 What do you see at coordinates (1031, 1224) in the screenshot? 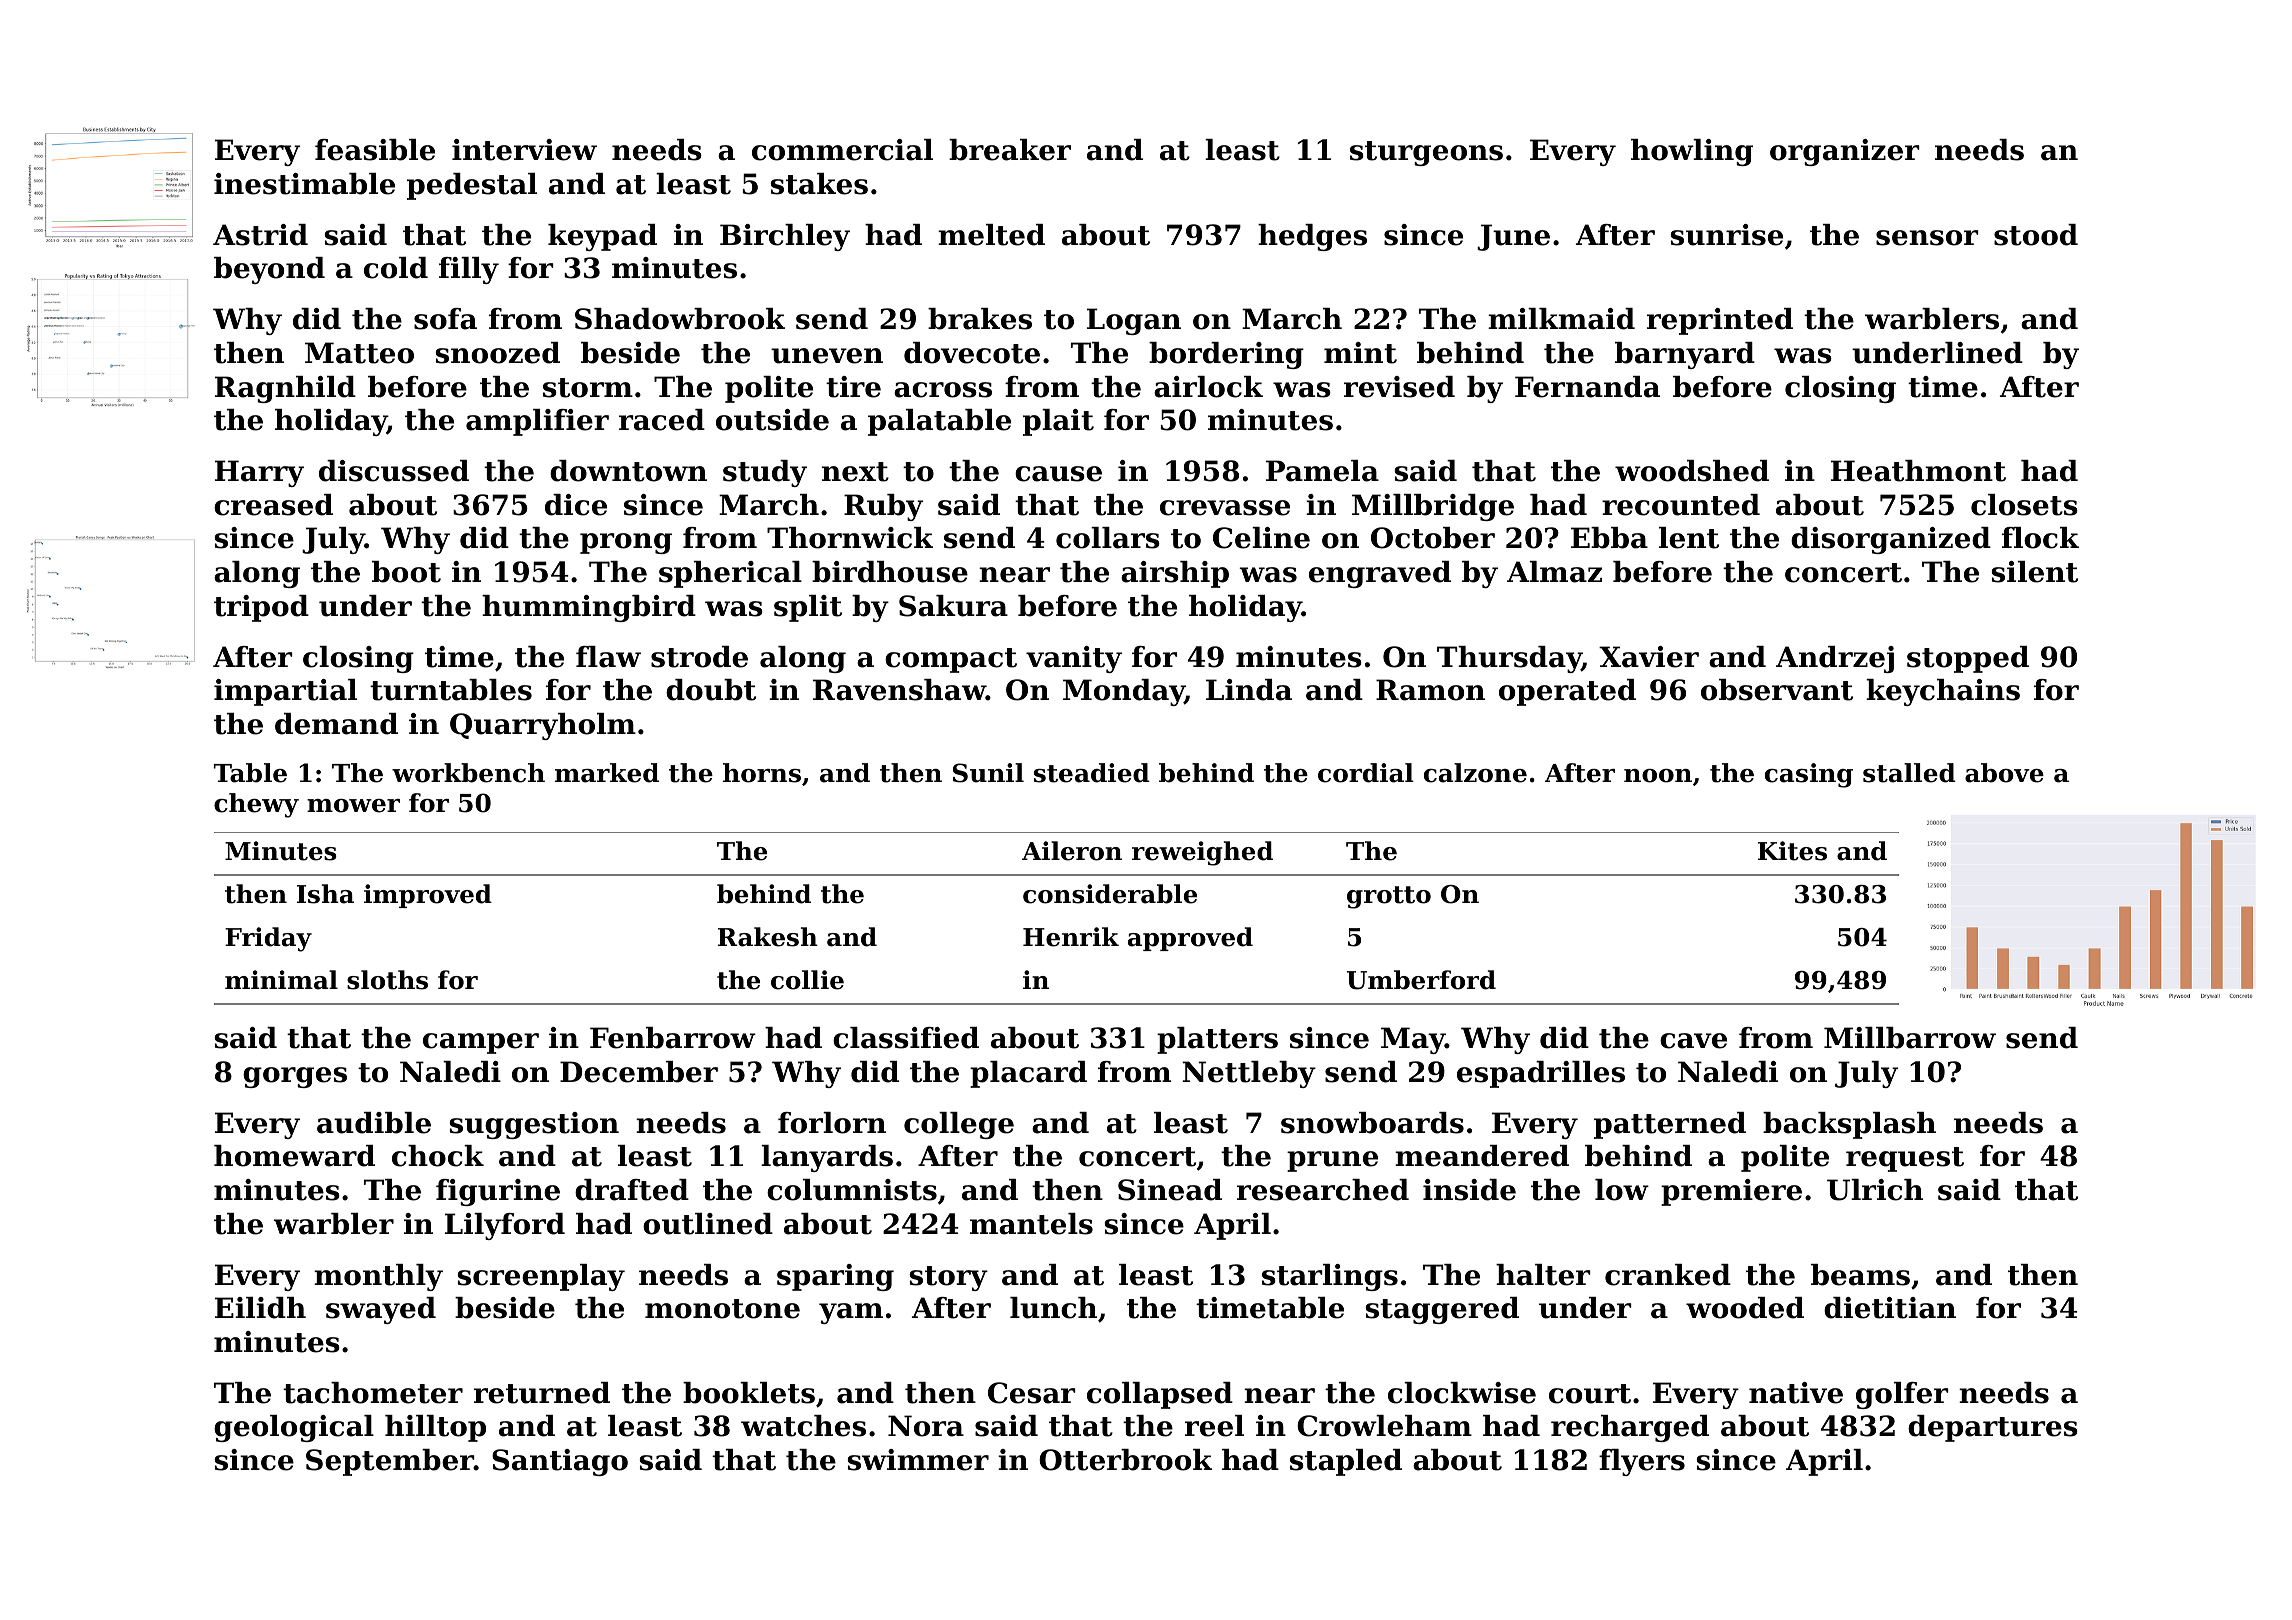
I see `mantels` at bounding box center [1031, 1224].
